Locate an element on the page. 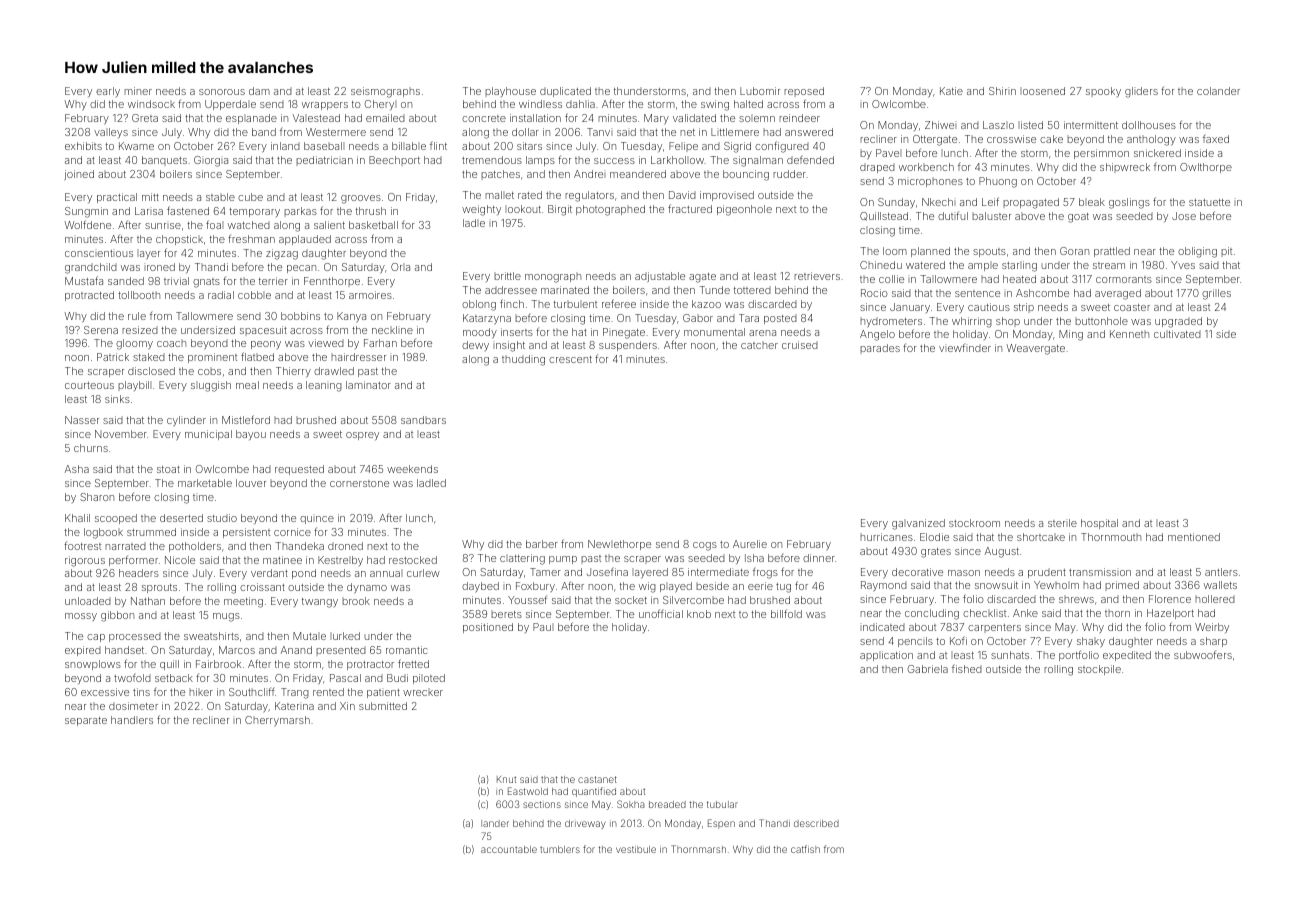 The height and width of the page is (924, 1308). Asha is located at coordinates (77, 469).
